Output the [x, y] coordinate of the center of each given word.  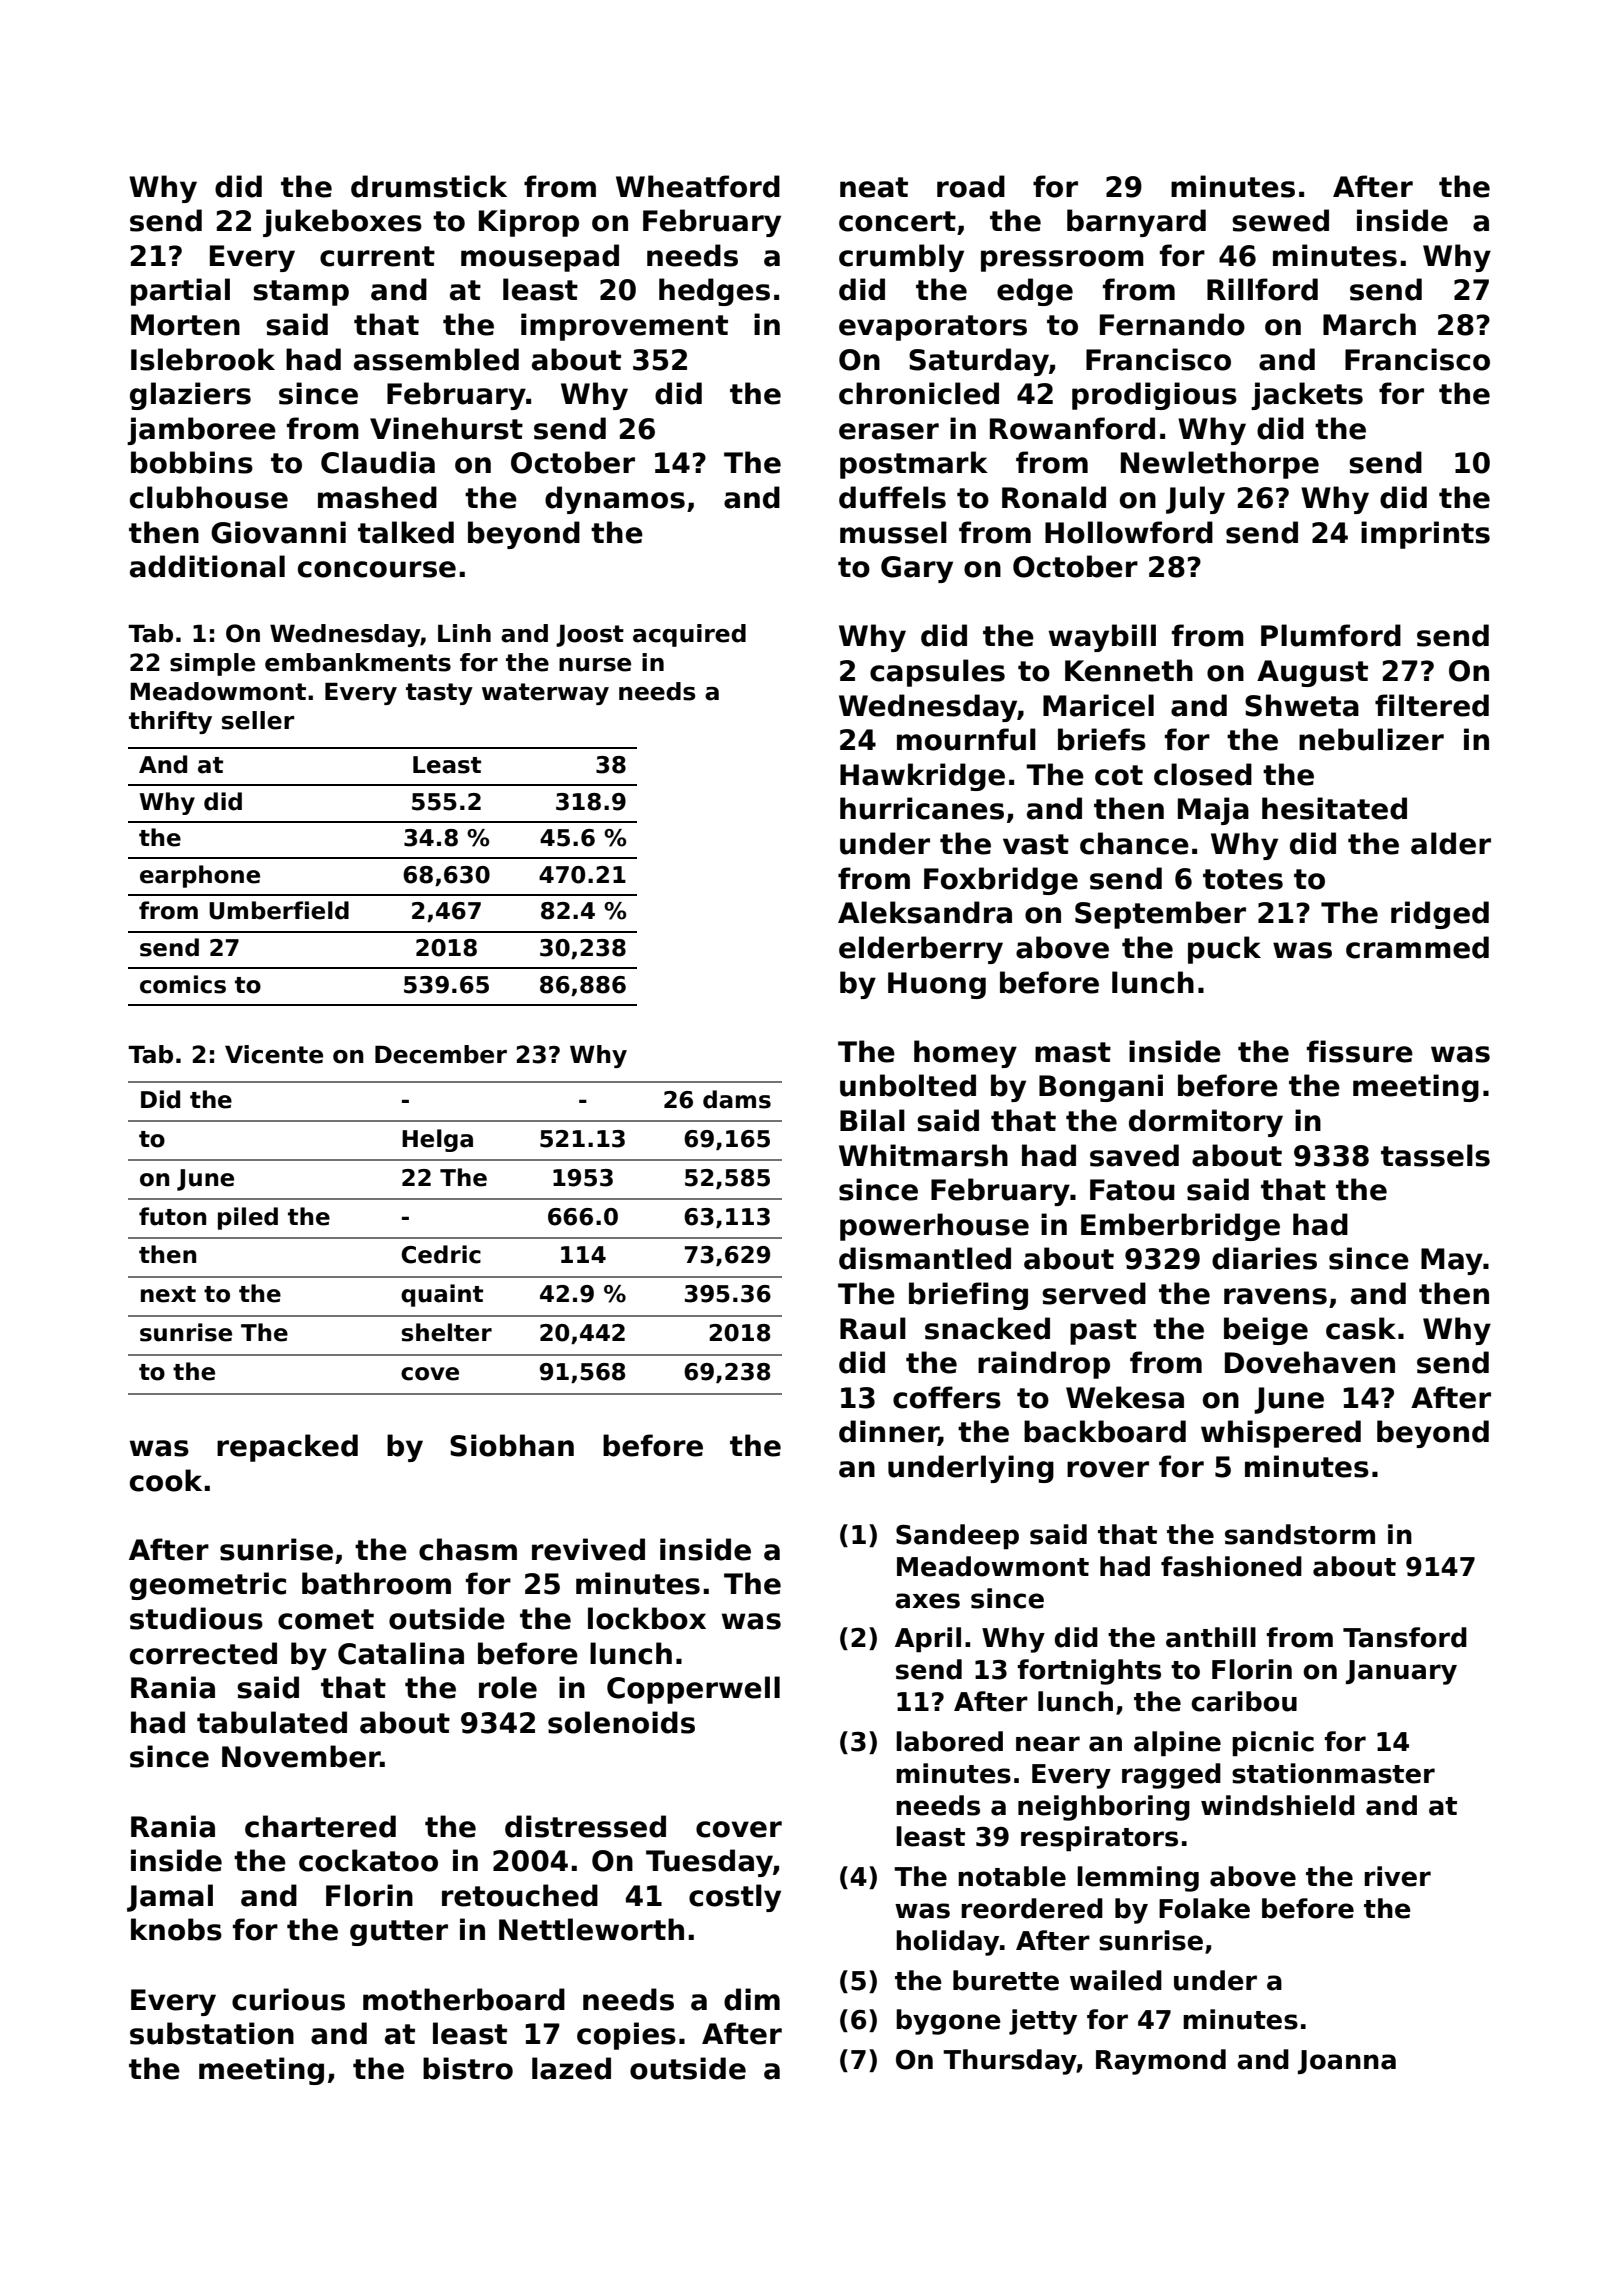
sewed [1280, 220]
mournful [966, 739]
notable [1012, 1876]
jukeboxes [342, 223]
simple [212, 664]
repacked [287, 1448]
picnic [1273, 1744]
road [971, 186]
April [928, 1640]
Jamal [170, 1898]
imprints [1425, 535]
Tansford [1405, 1637]
